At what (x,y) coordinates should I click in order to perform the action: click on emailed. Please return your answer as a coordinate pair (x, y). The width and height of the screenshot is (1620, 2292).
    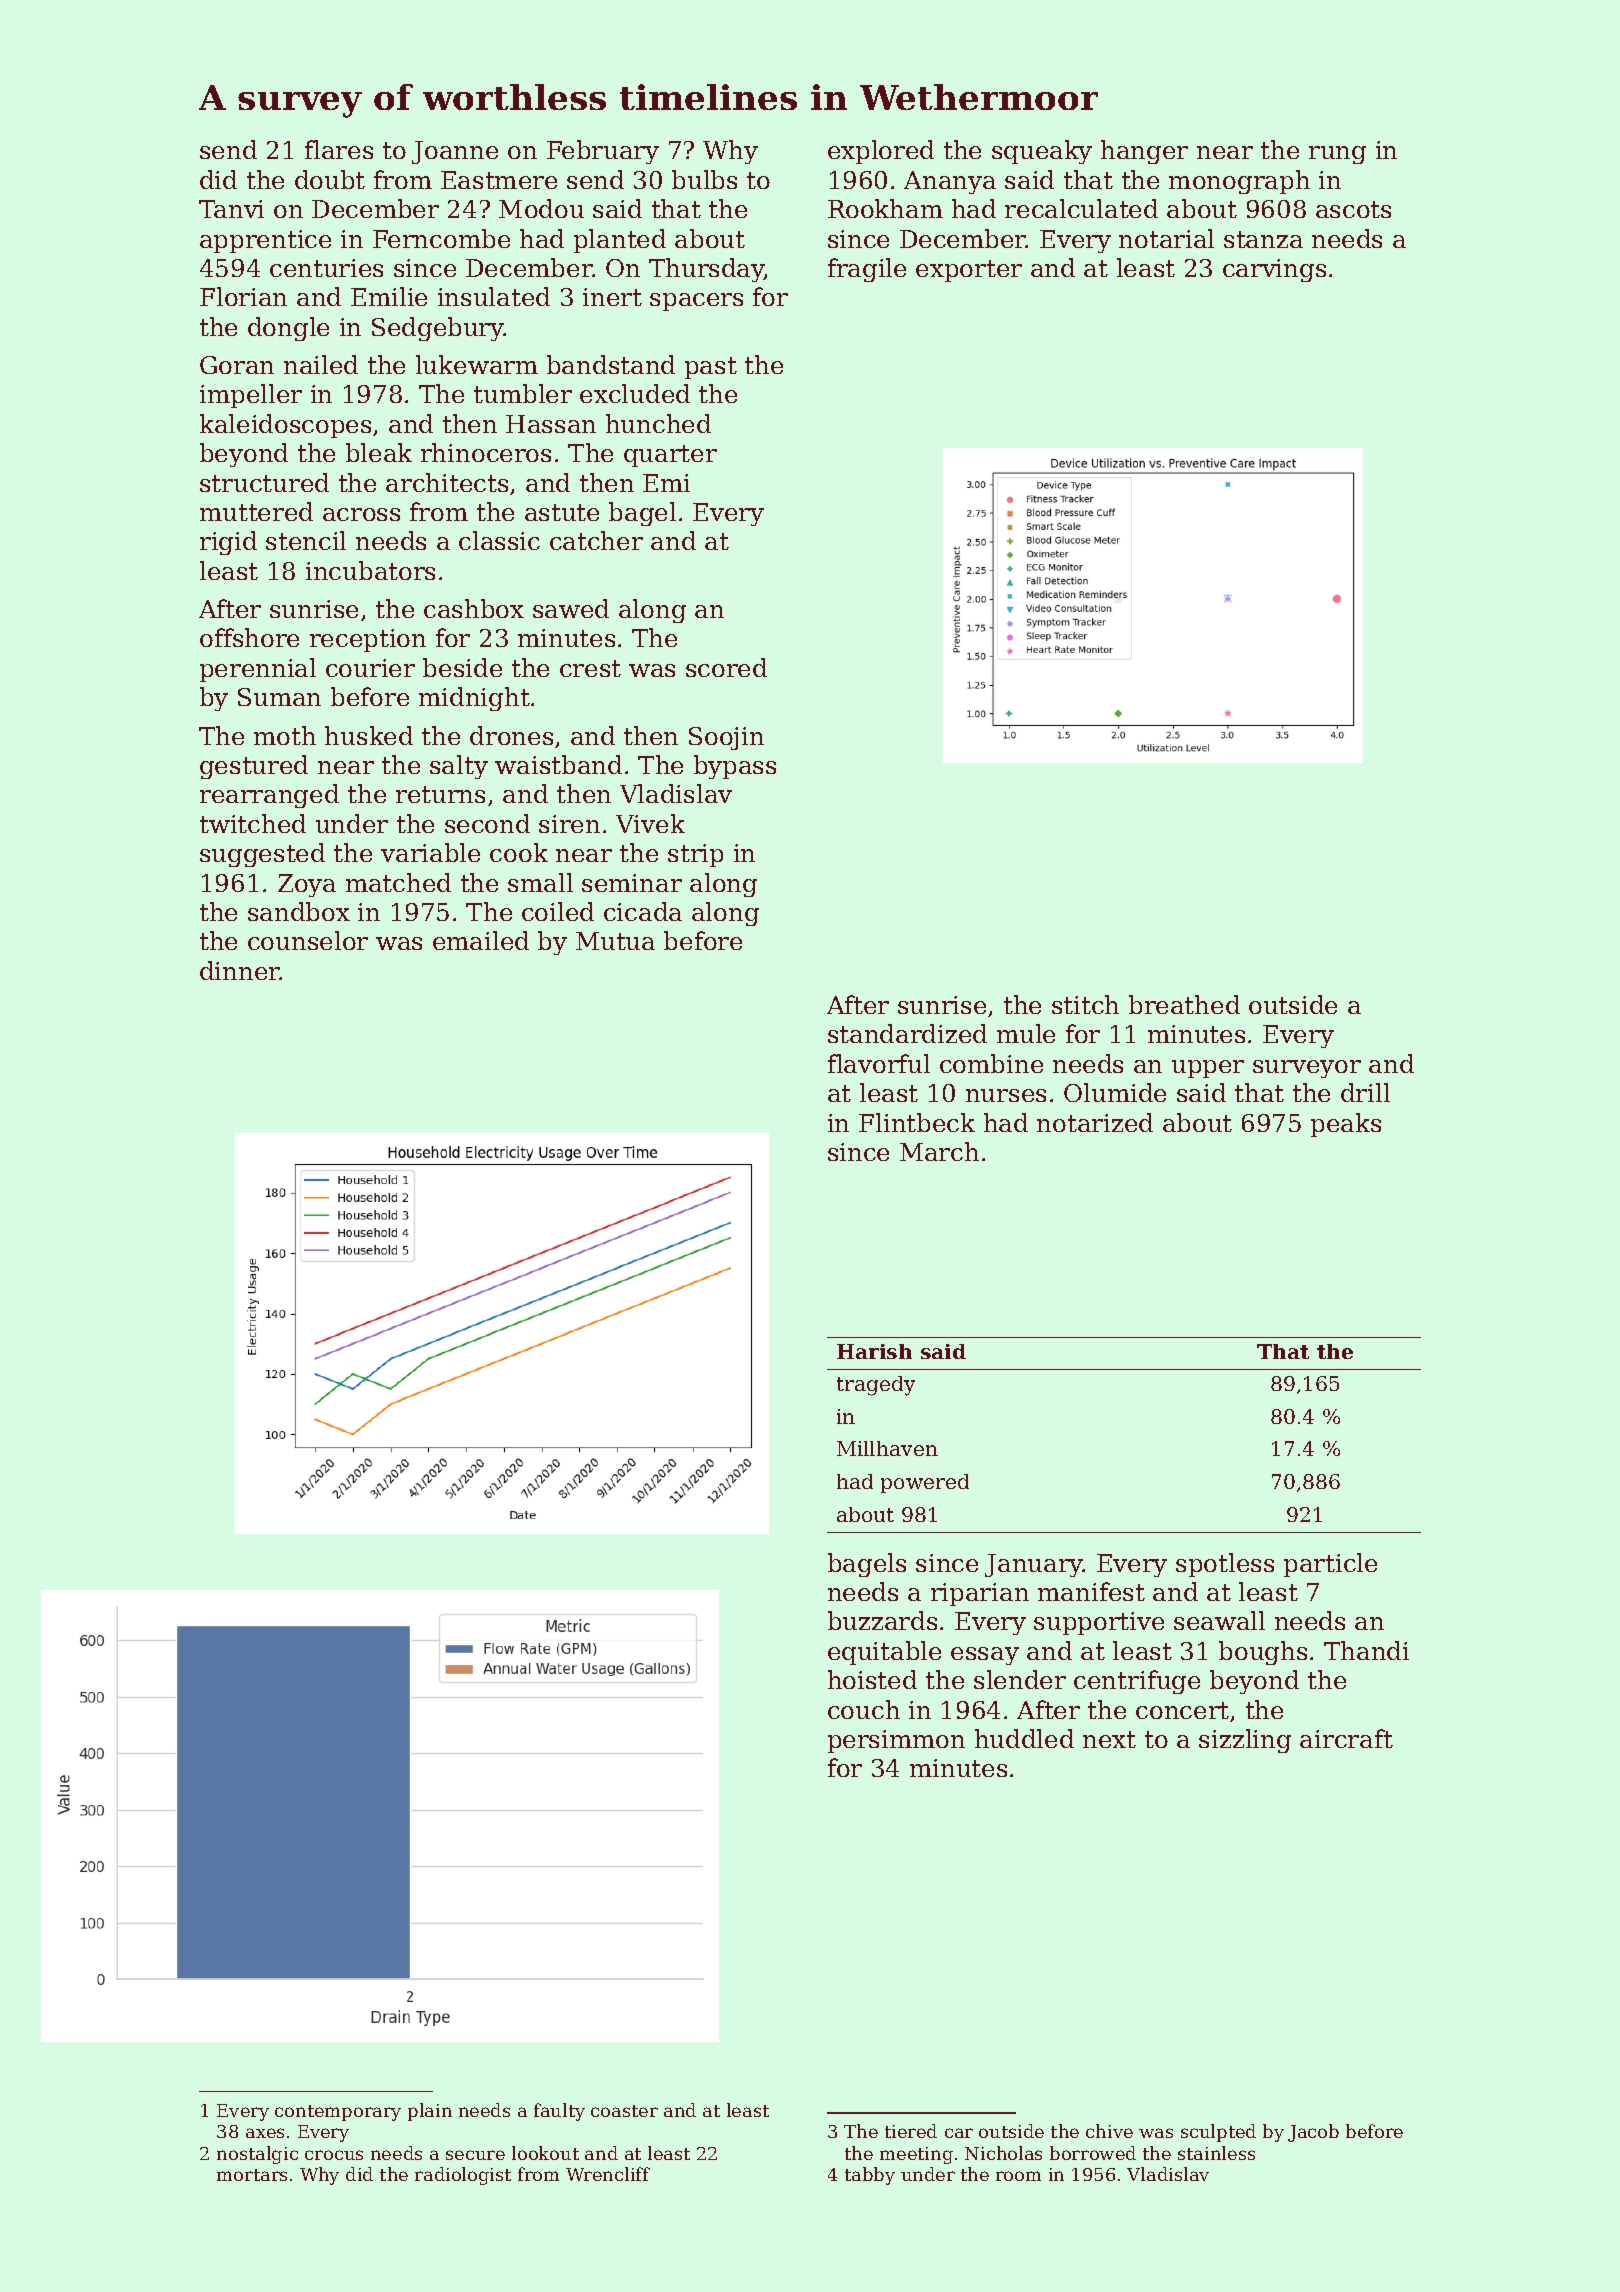
    Looking at the image, I should click on (481, 940).
